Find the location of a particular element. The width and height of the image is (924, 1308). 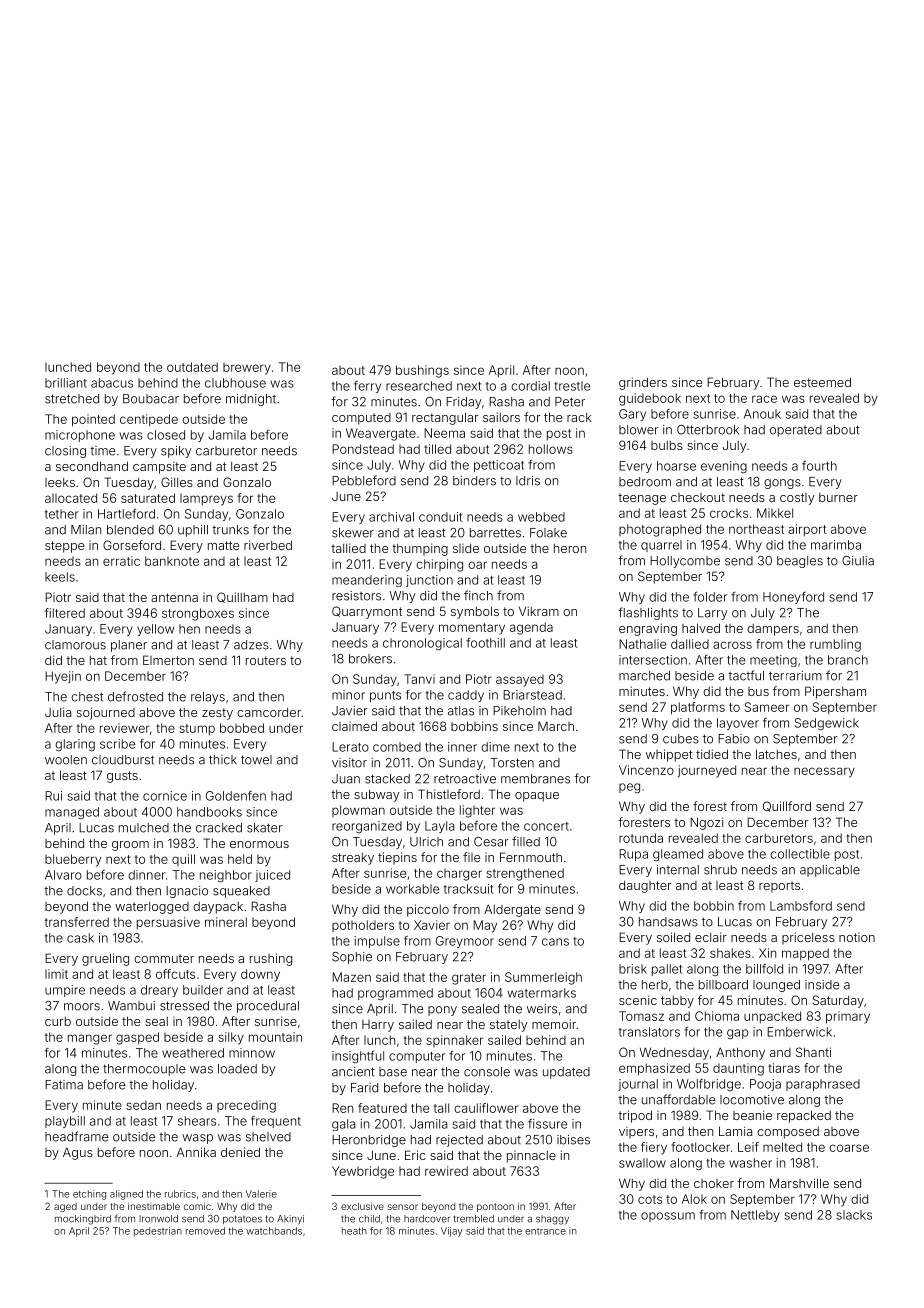

cask is located at coordinates (80, 938).
